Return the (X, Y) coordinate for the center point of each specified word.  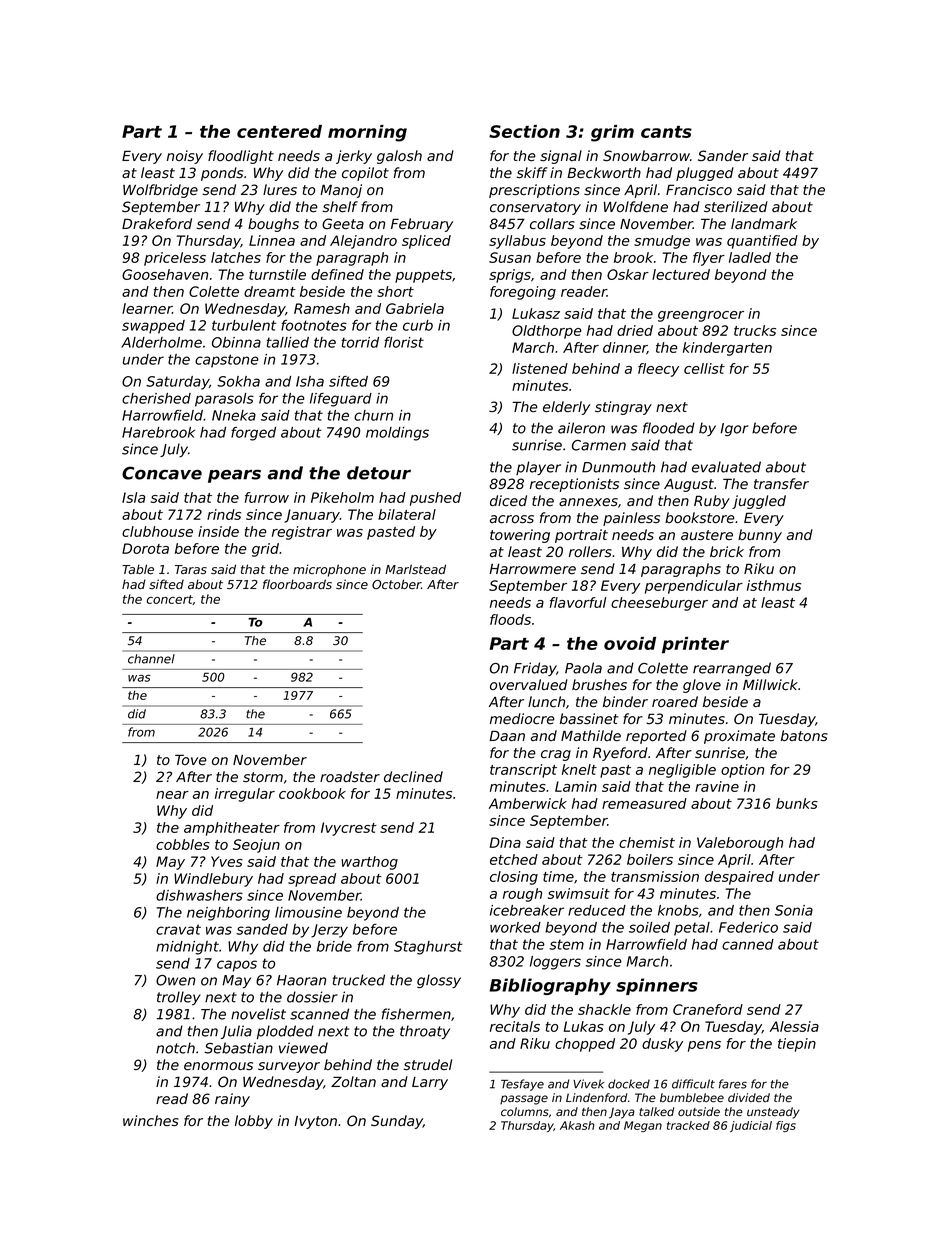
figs (786, 1126)
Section (524, 131)
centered (279, 131)
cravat (178, 929)
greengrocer (701, 316)
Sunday (397, 1122)
